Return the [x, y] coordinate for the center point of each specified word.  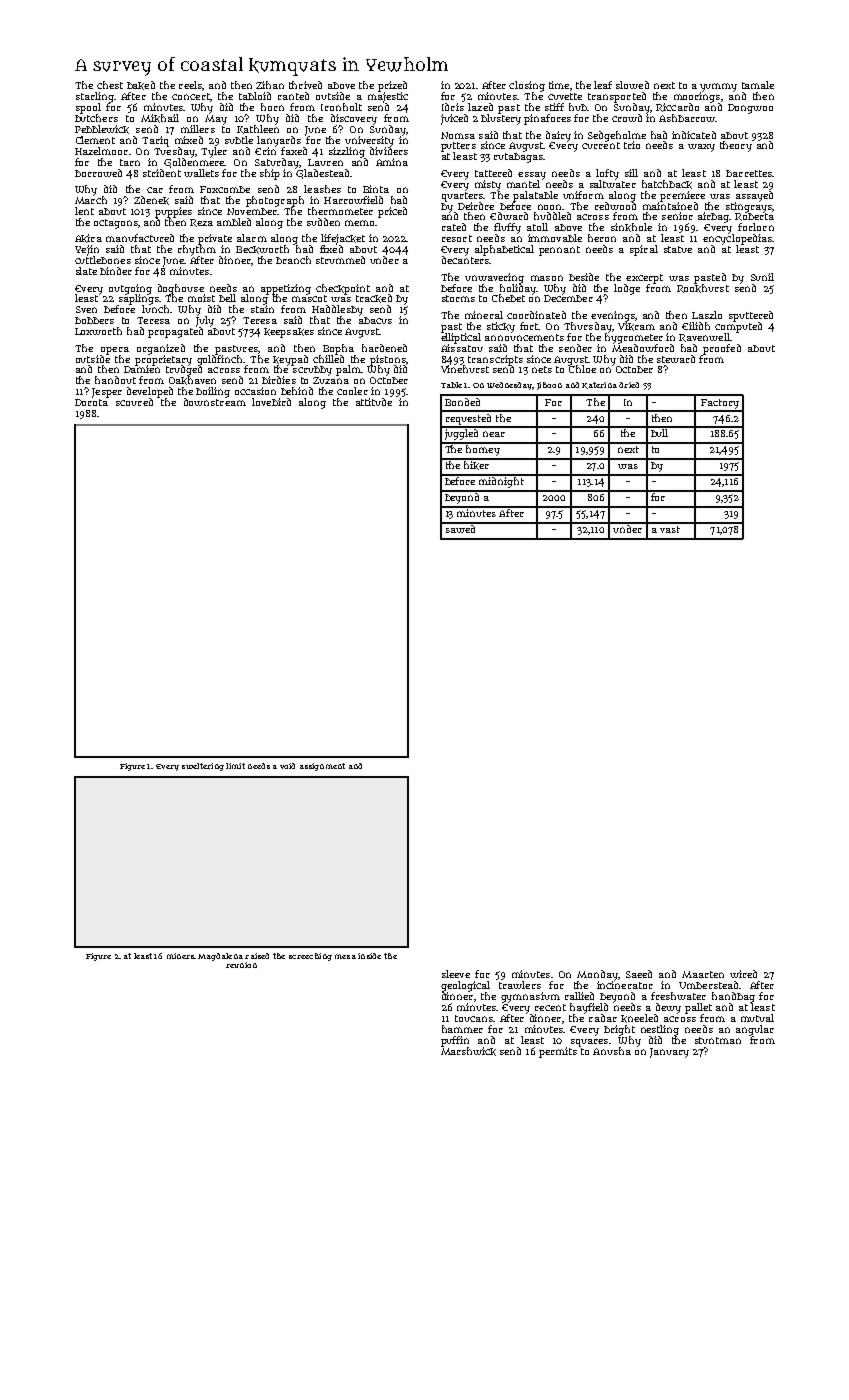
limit [235, 766]
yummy [718, 87]
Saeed [639, 974]
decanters [465, 260]
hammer [462, 1029]
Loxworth [98, 331]
